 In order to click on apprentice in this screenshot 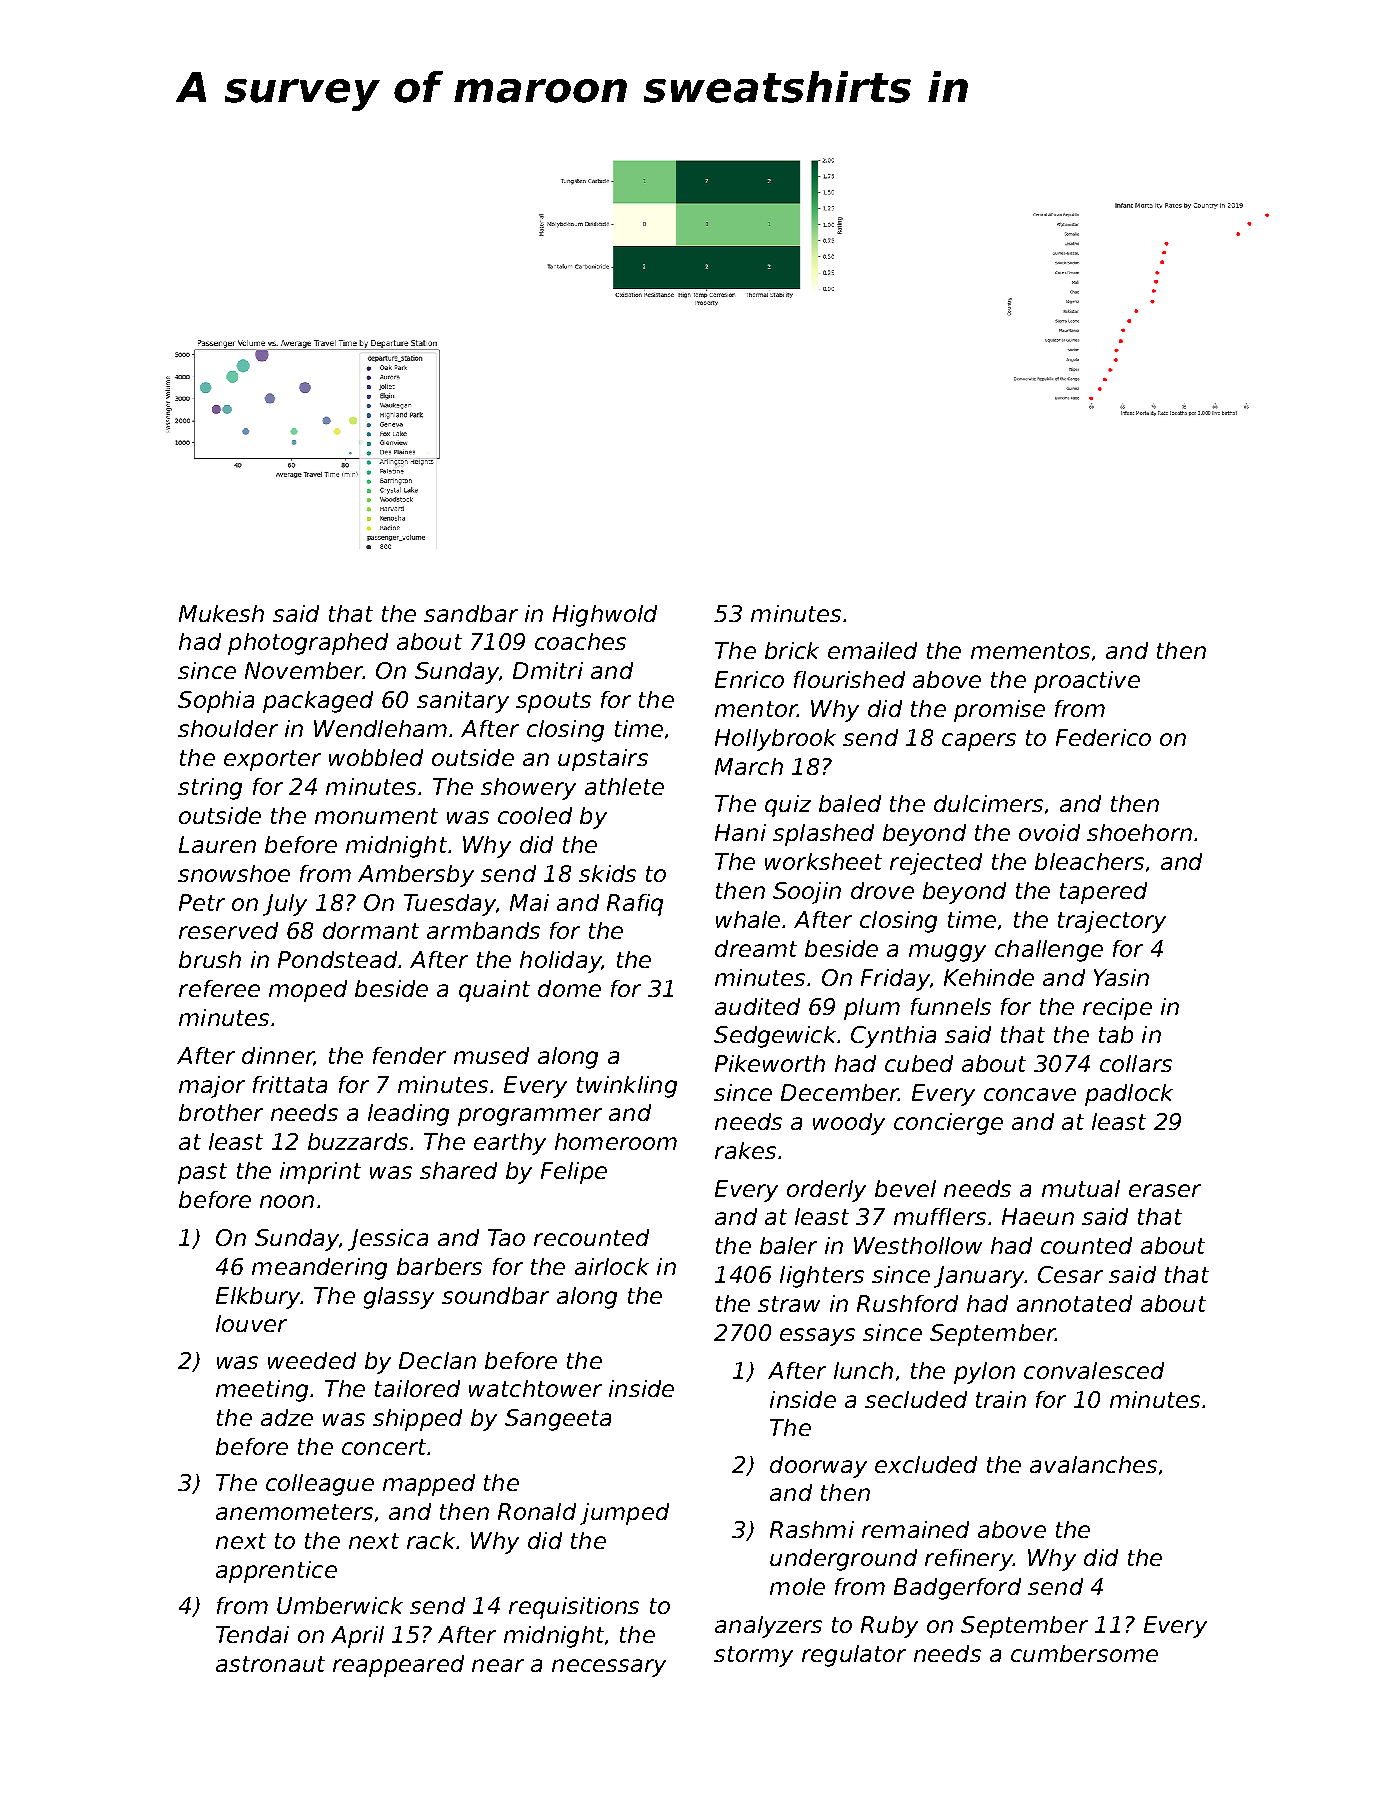, I will do `click(276, 1572)`.
